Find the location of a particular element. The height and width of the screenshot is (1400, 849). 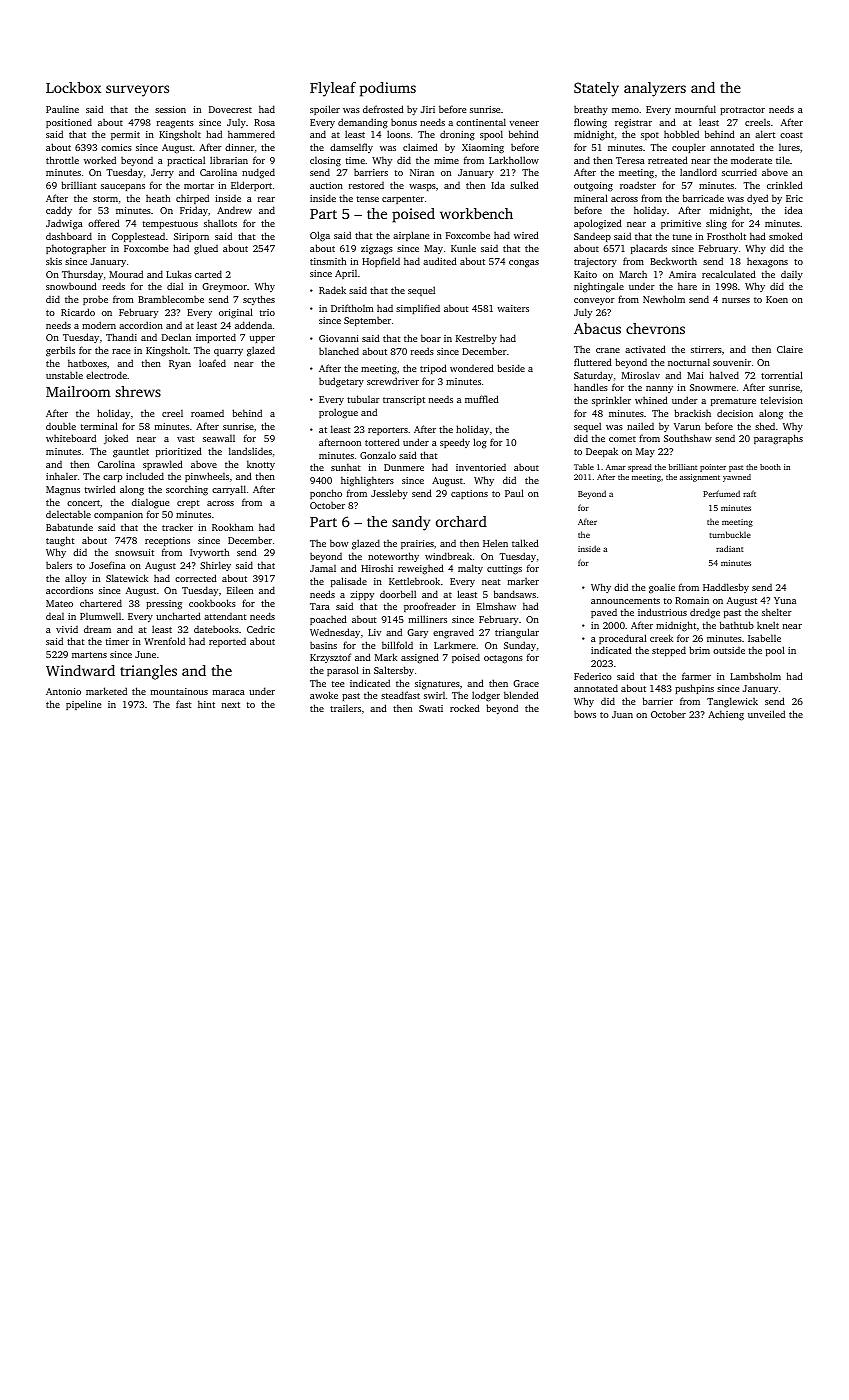

Juan is located at coordinates (622, 714).
